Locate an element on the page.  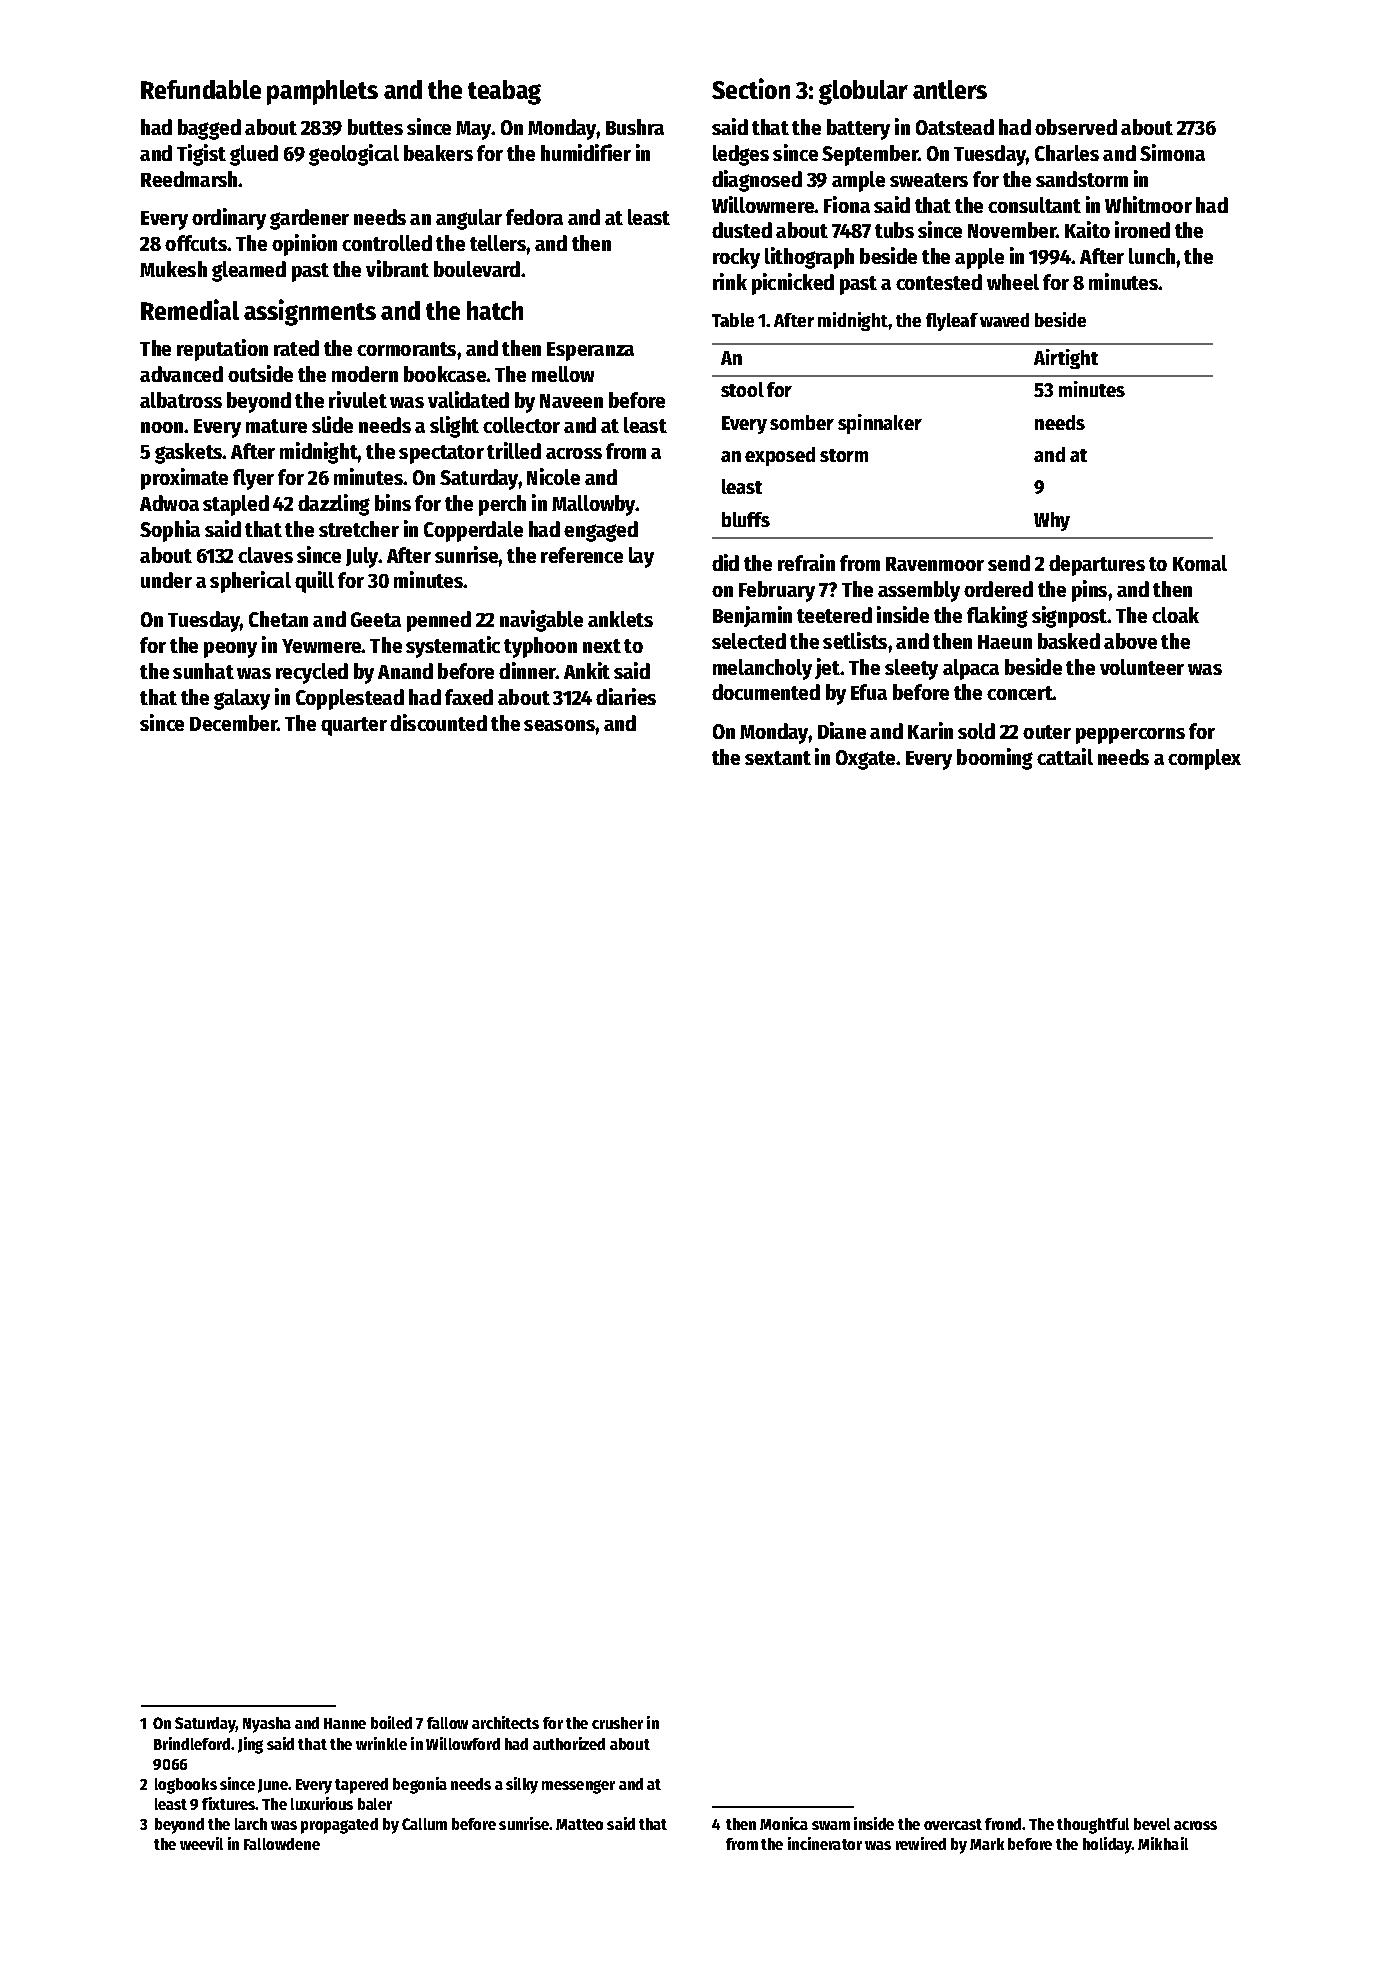
teabag is located at coordinates (504, 92).
